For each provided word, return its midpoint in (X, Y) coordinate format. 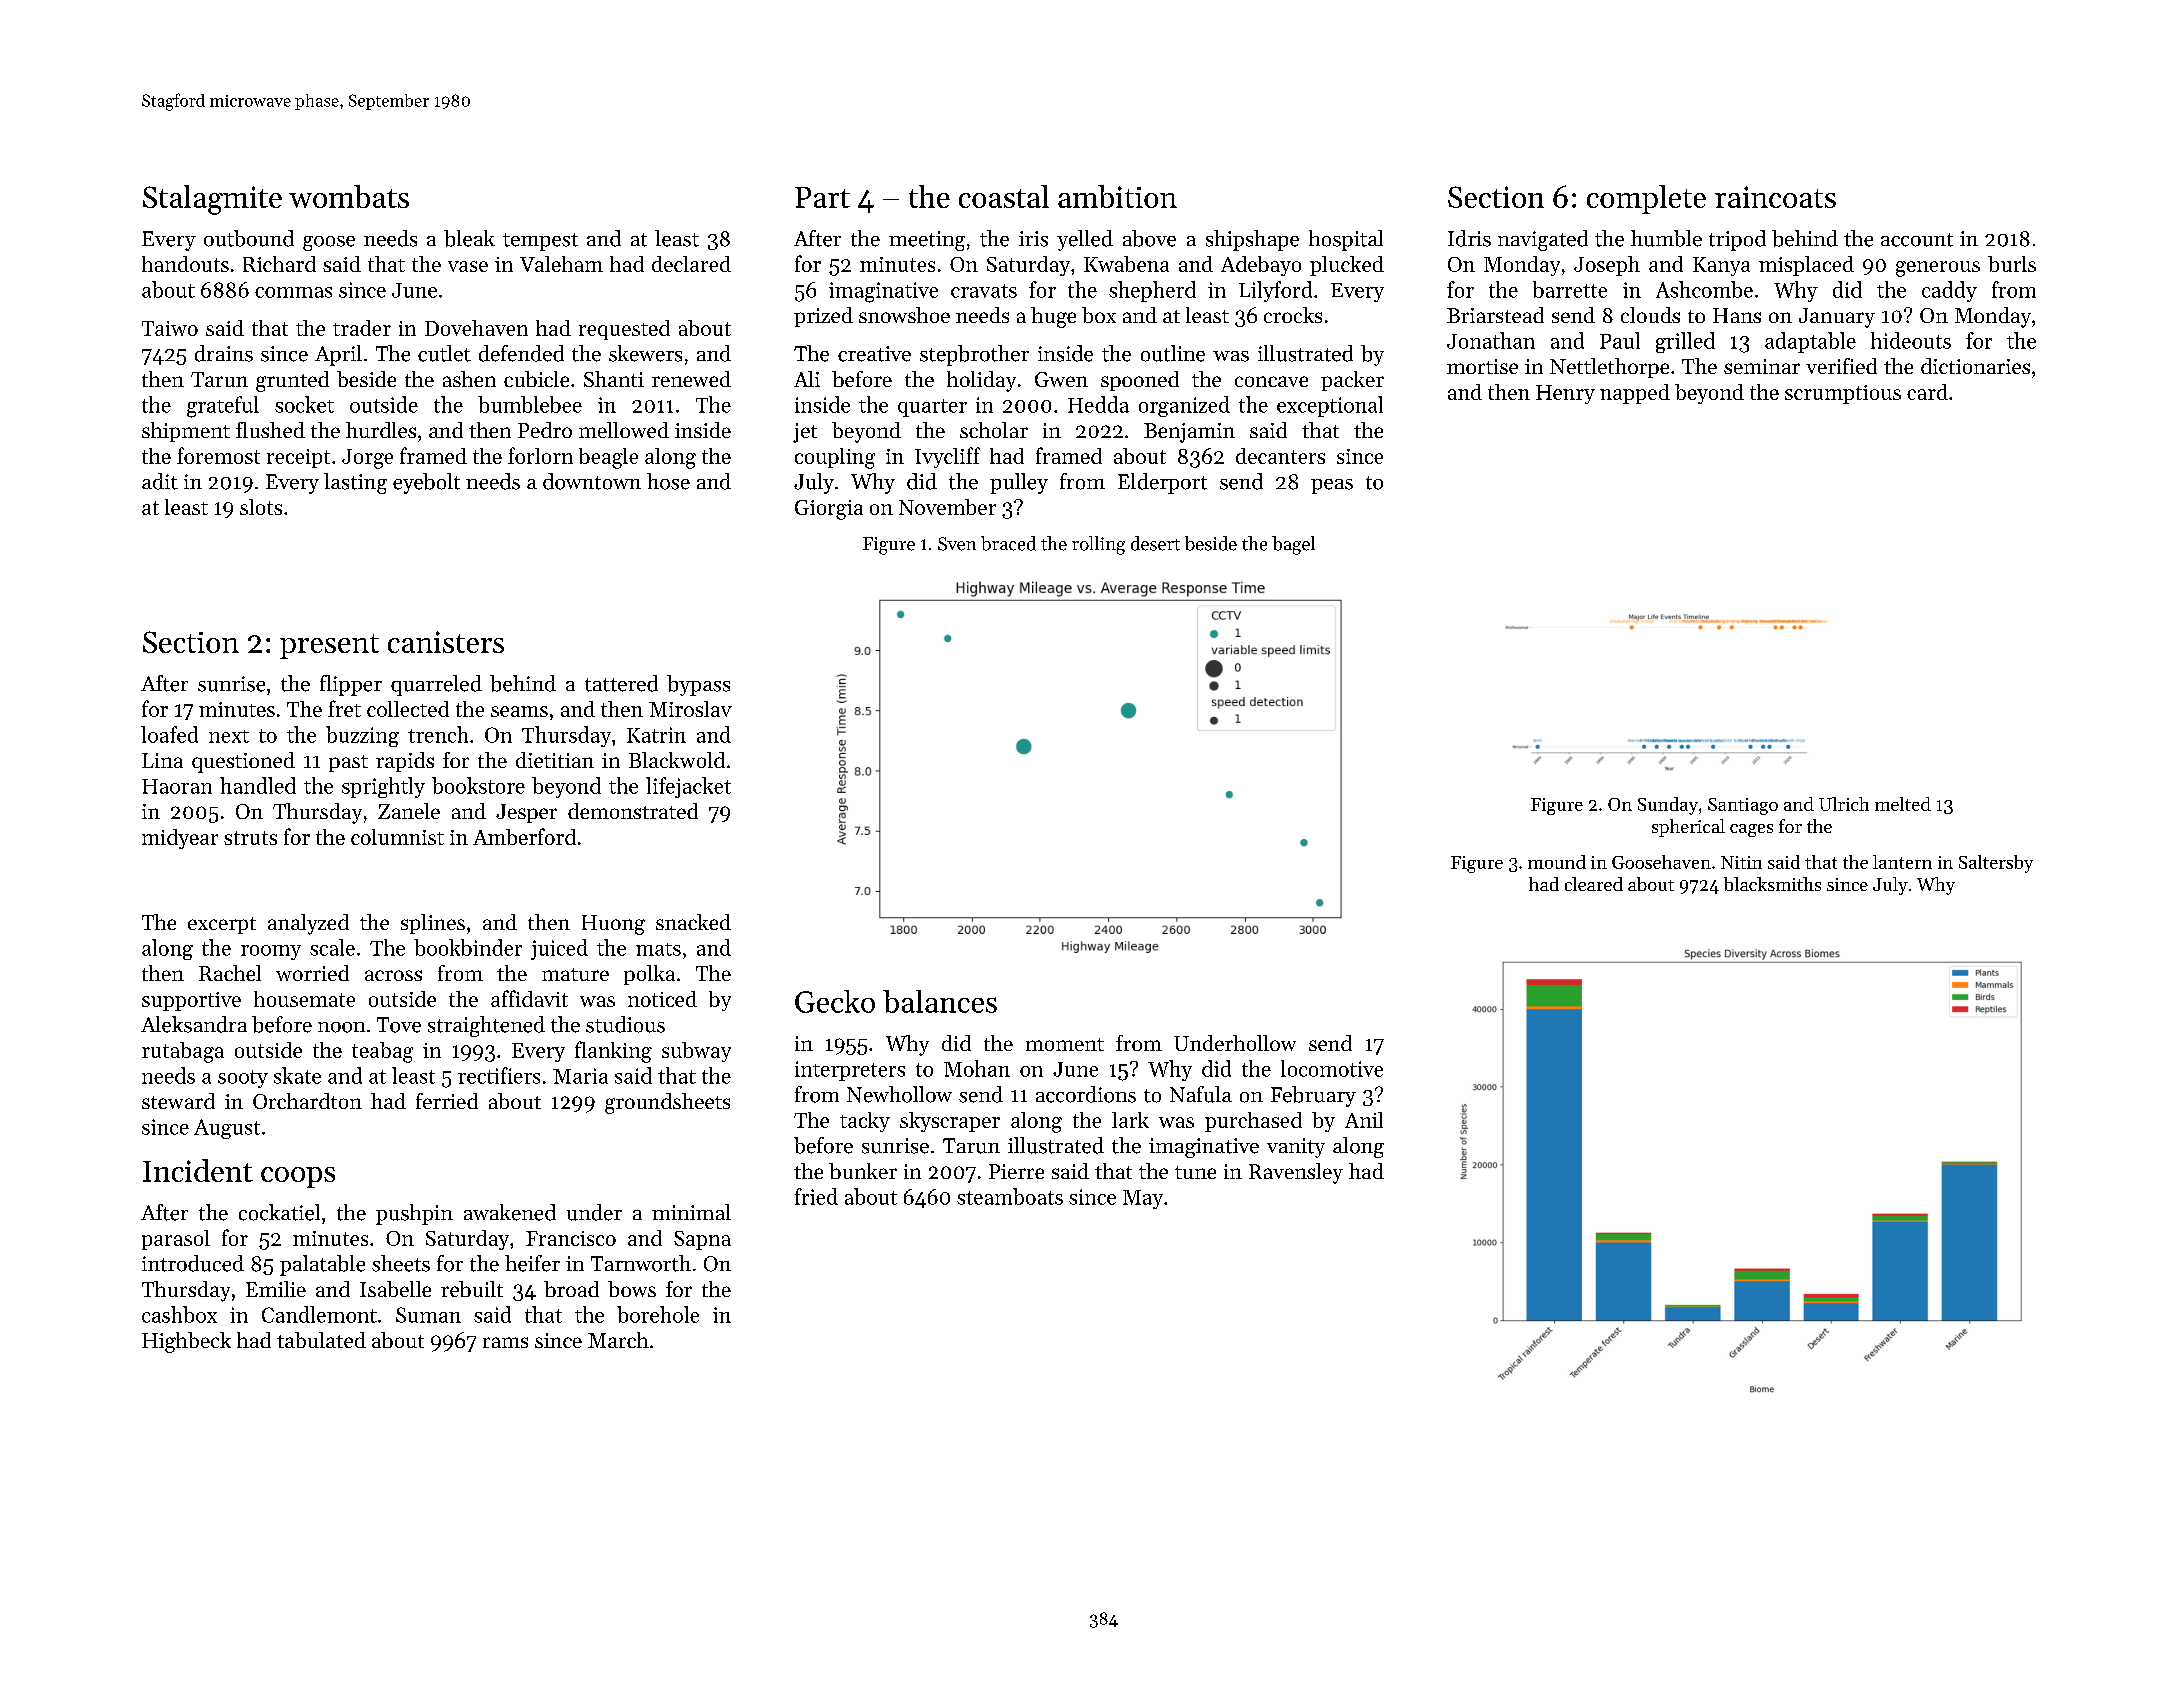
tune (1195, 1172)
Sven (957, 544)
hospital (1346, 240)
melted (1903, 804)
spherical (1688, 828)
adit (160, 481)
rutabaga (183, 1052)
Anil (1364, 1120)
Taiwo (170, 328)
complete (1646, 199)
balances (940, 1001)
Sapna (702, 1240)
